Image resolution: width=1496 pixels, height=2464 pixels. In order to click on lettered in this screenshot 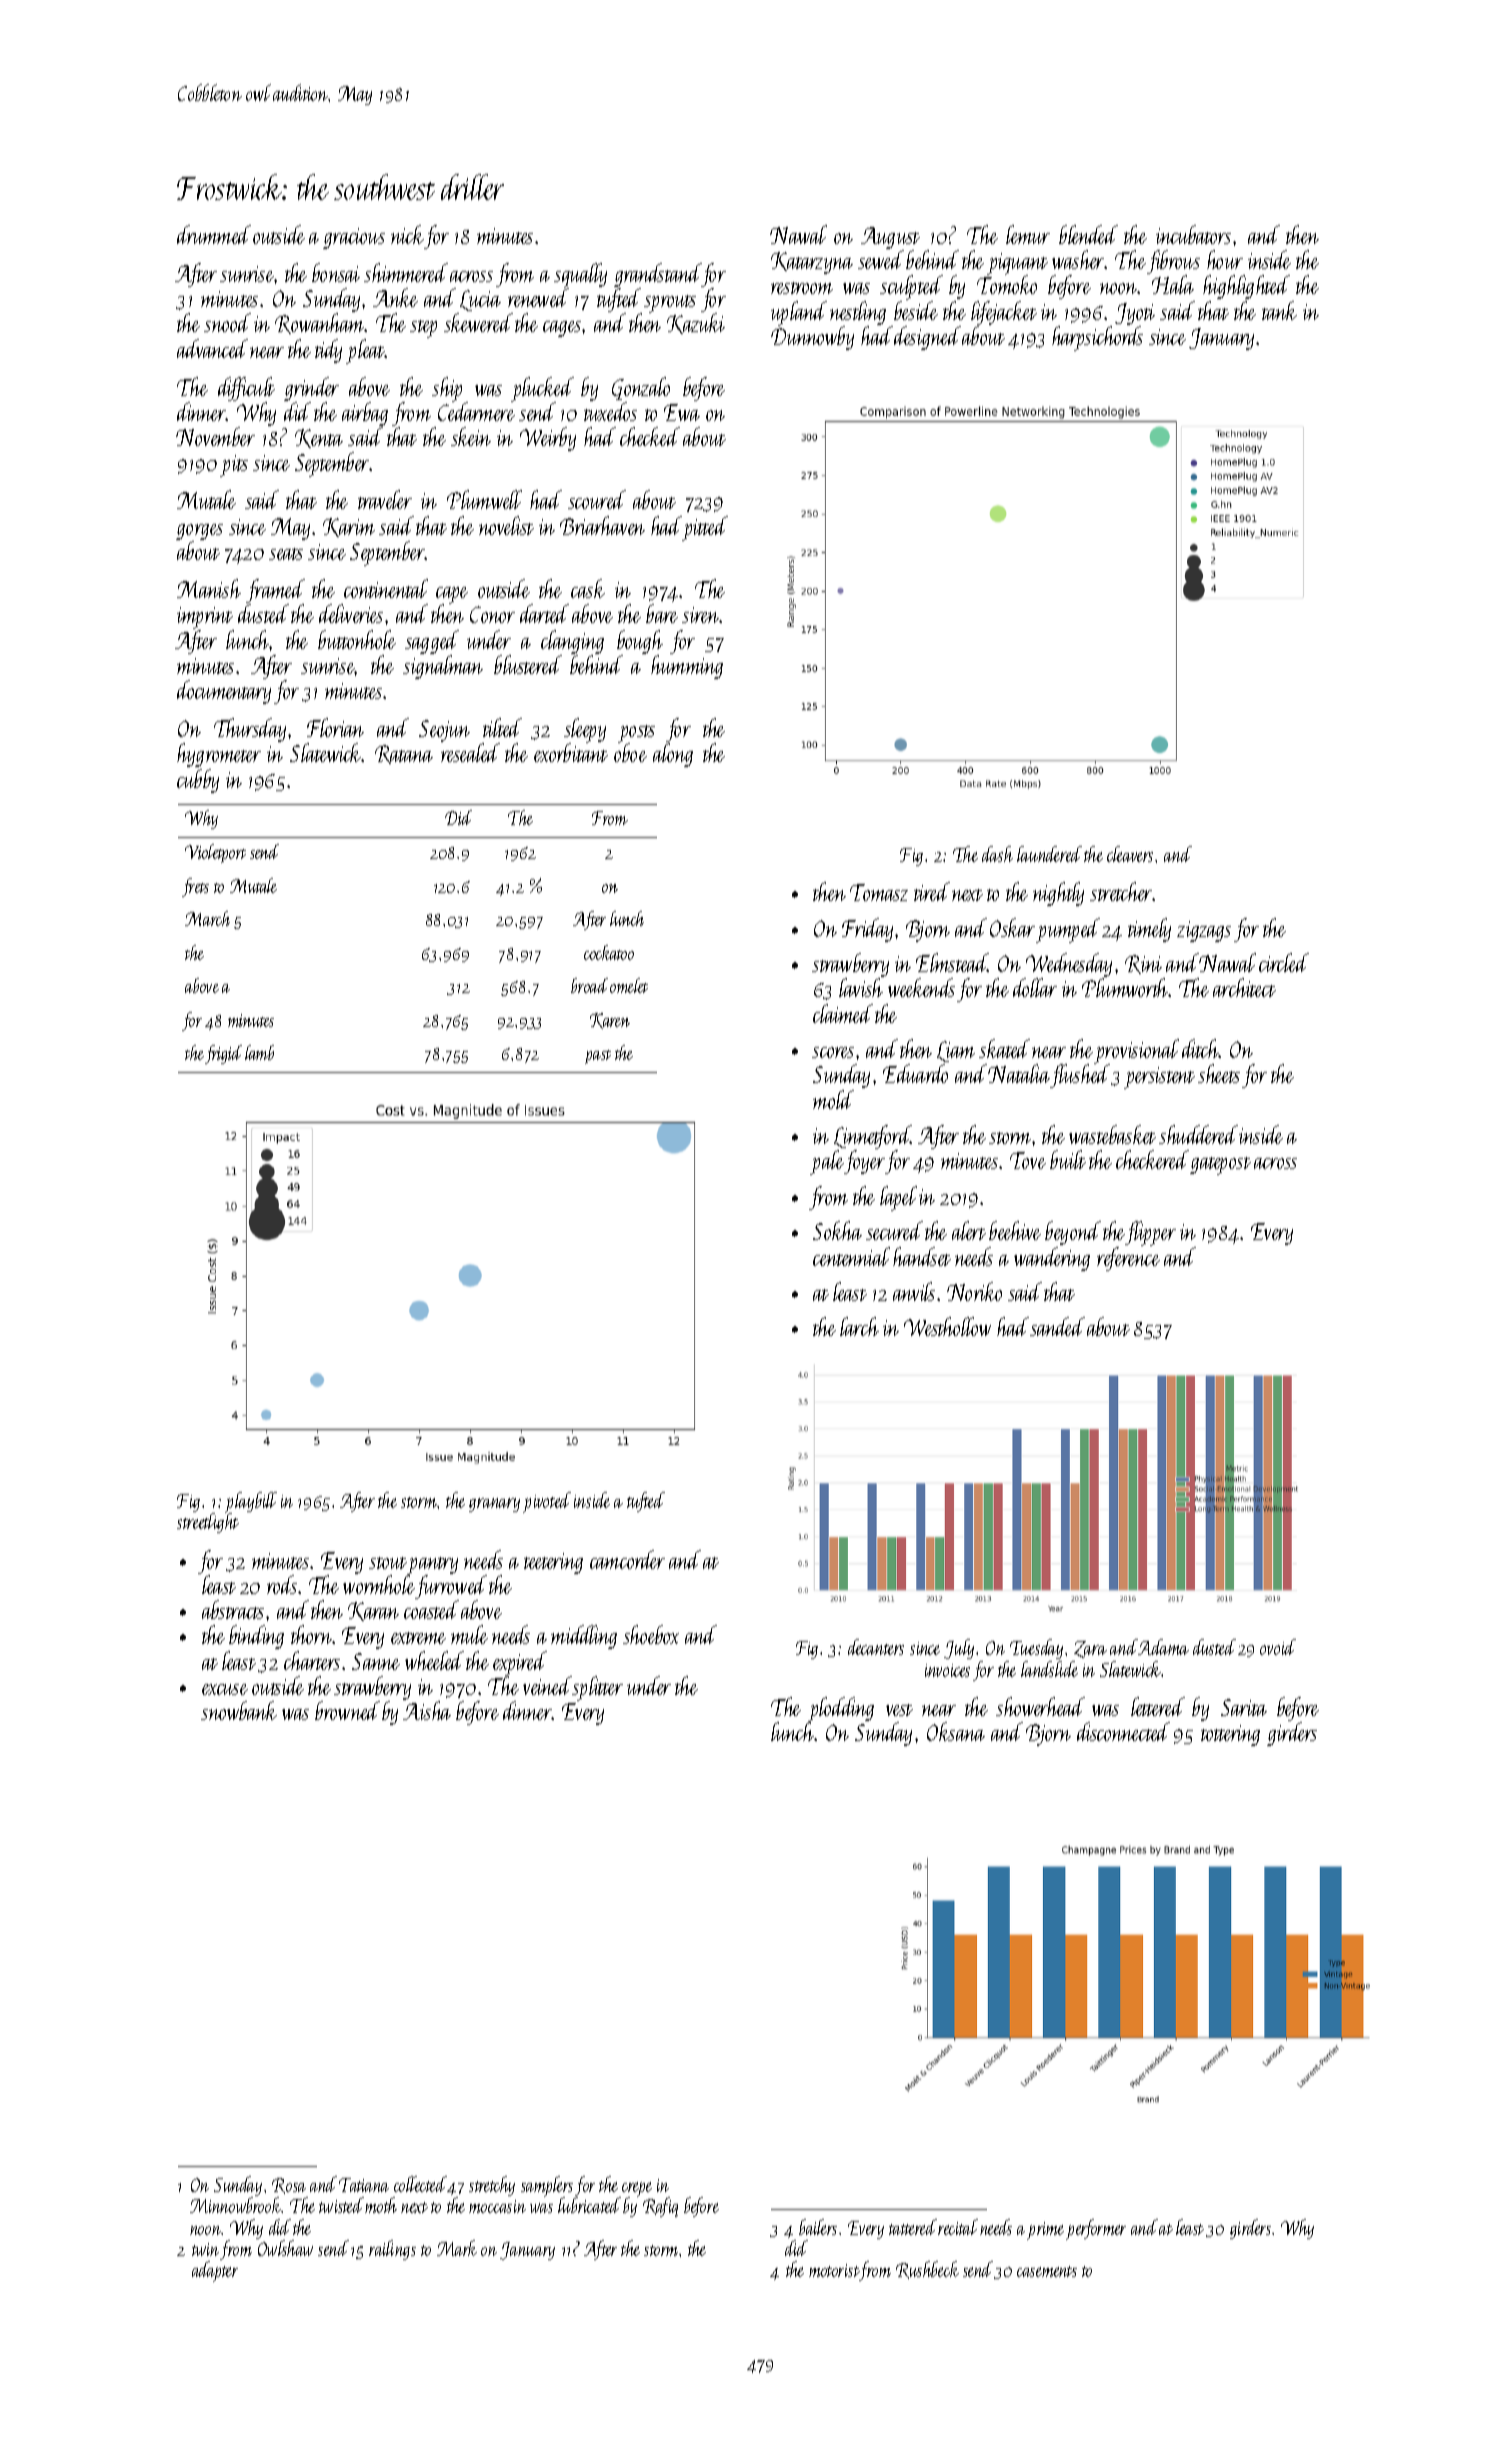, I will do `click(1158, 1706)`.
